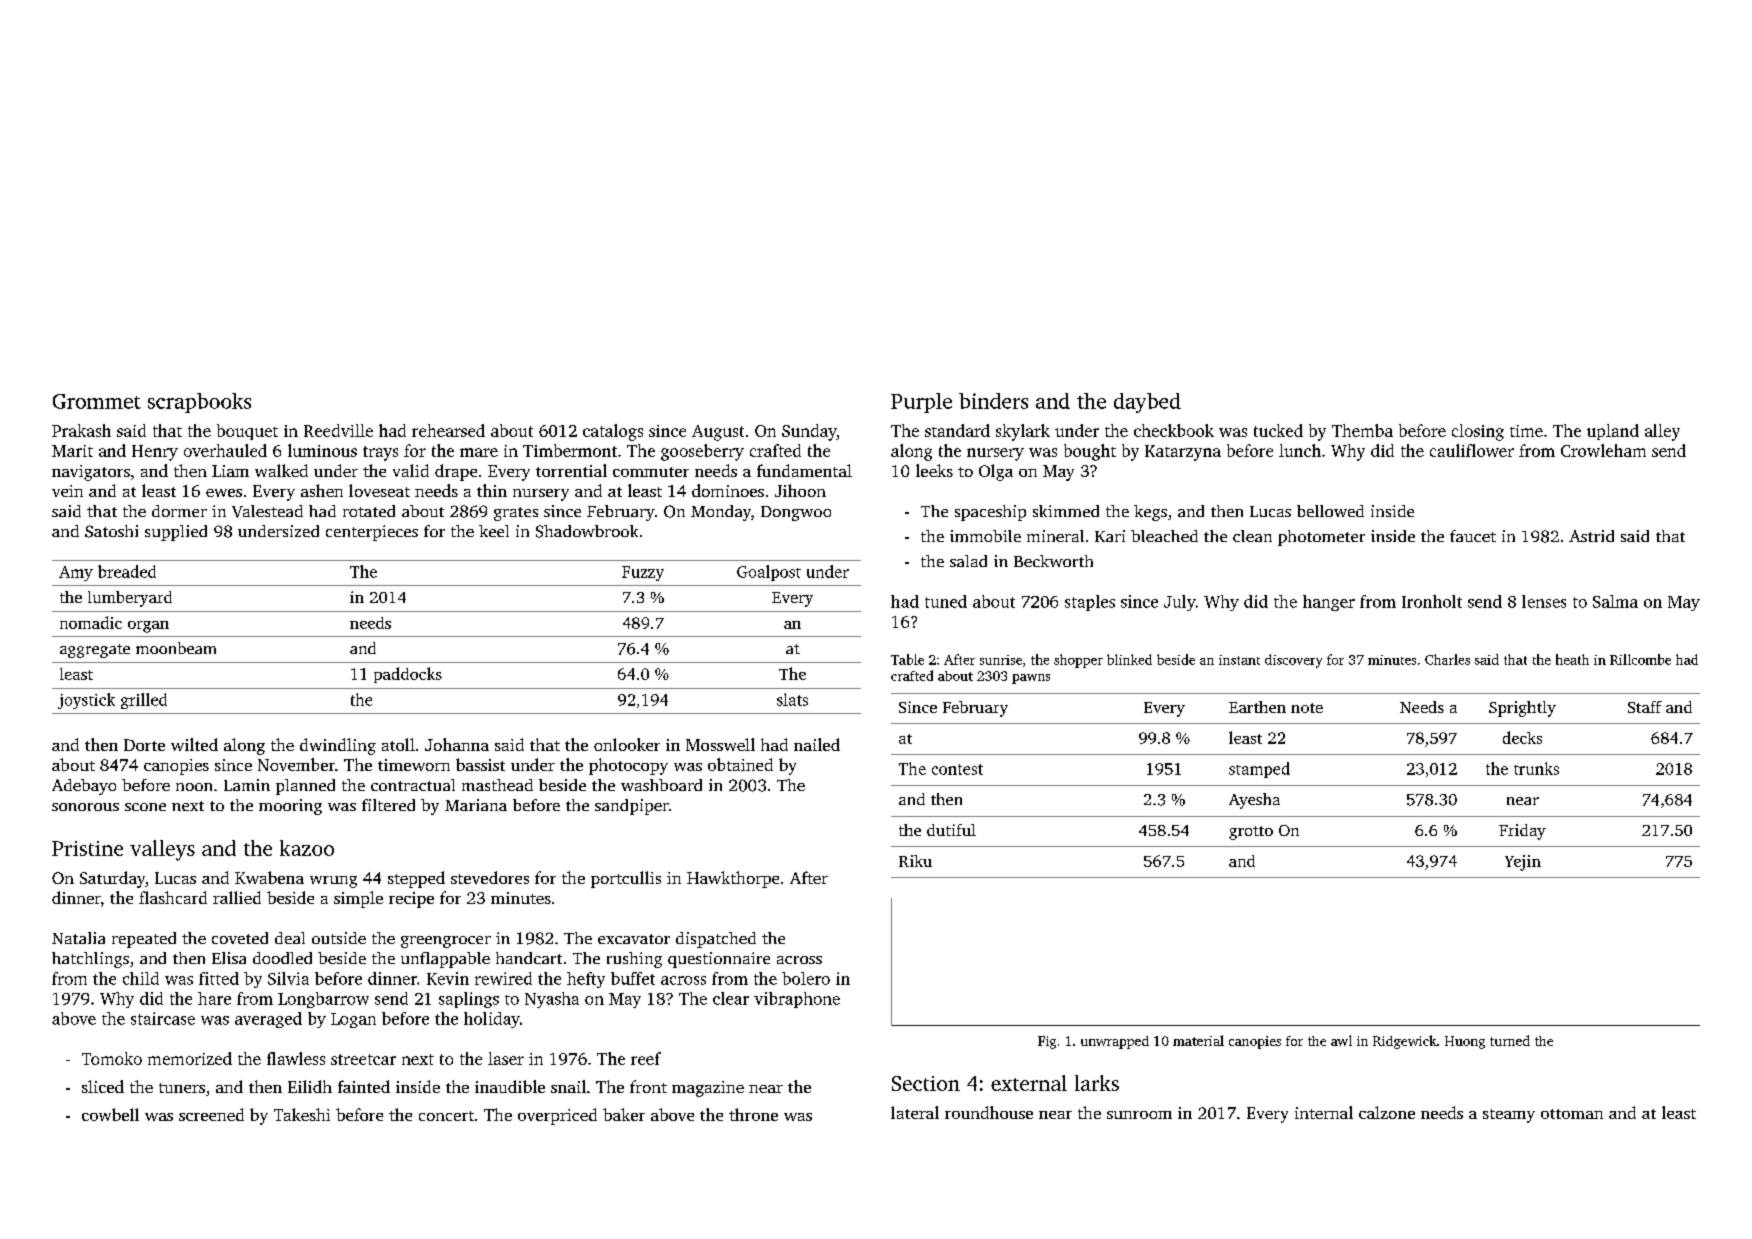  Describe the element at coordinates (1066, 511) in the screenshot. I see `skimmed` at that location.
